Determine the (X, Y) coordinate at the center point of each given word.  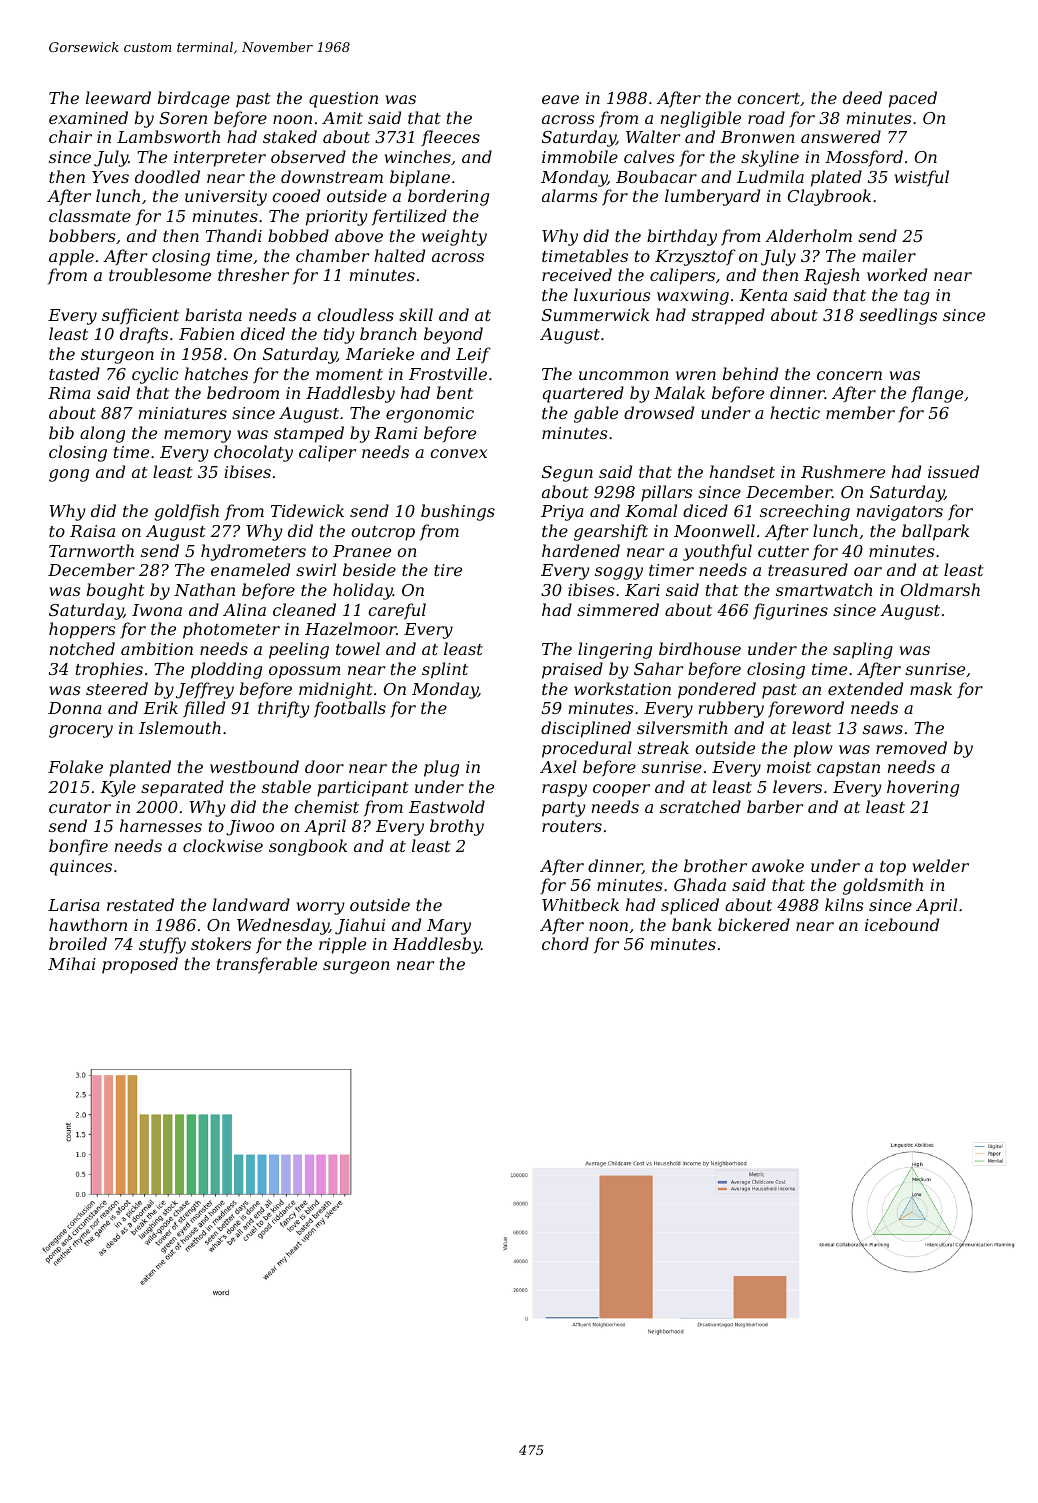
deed (862, 97)
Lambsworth (168, 136)
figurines (790, 611)
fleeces (450, 138)
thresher (253, 274)
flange (937, 394)
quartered (583, 394)
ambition (157, 648)
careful (397, 611)
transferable (267, 965)
